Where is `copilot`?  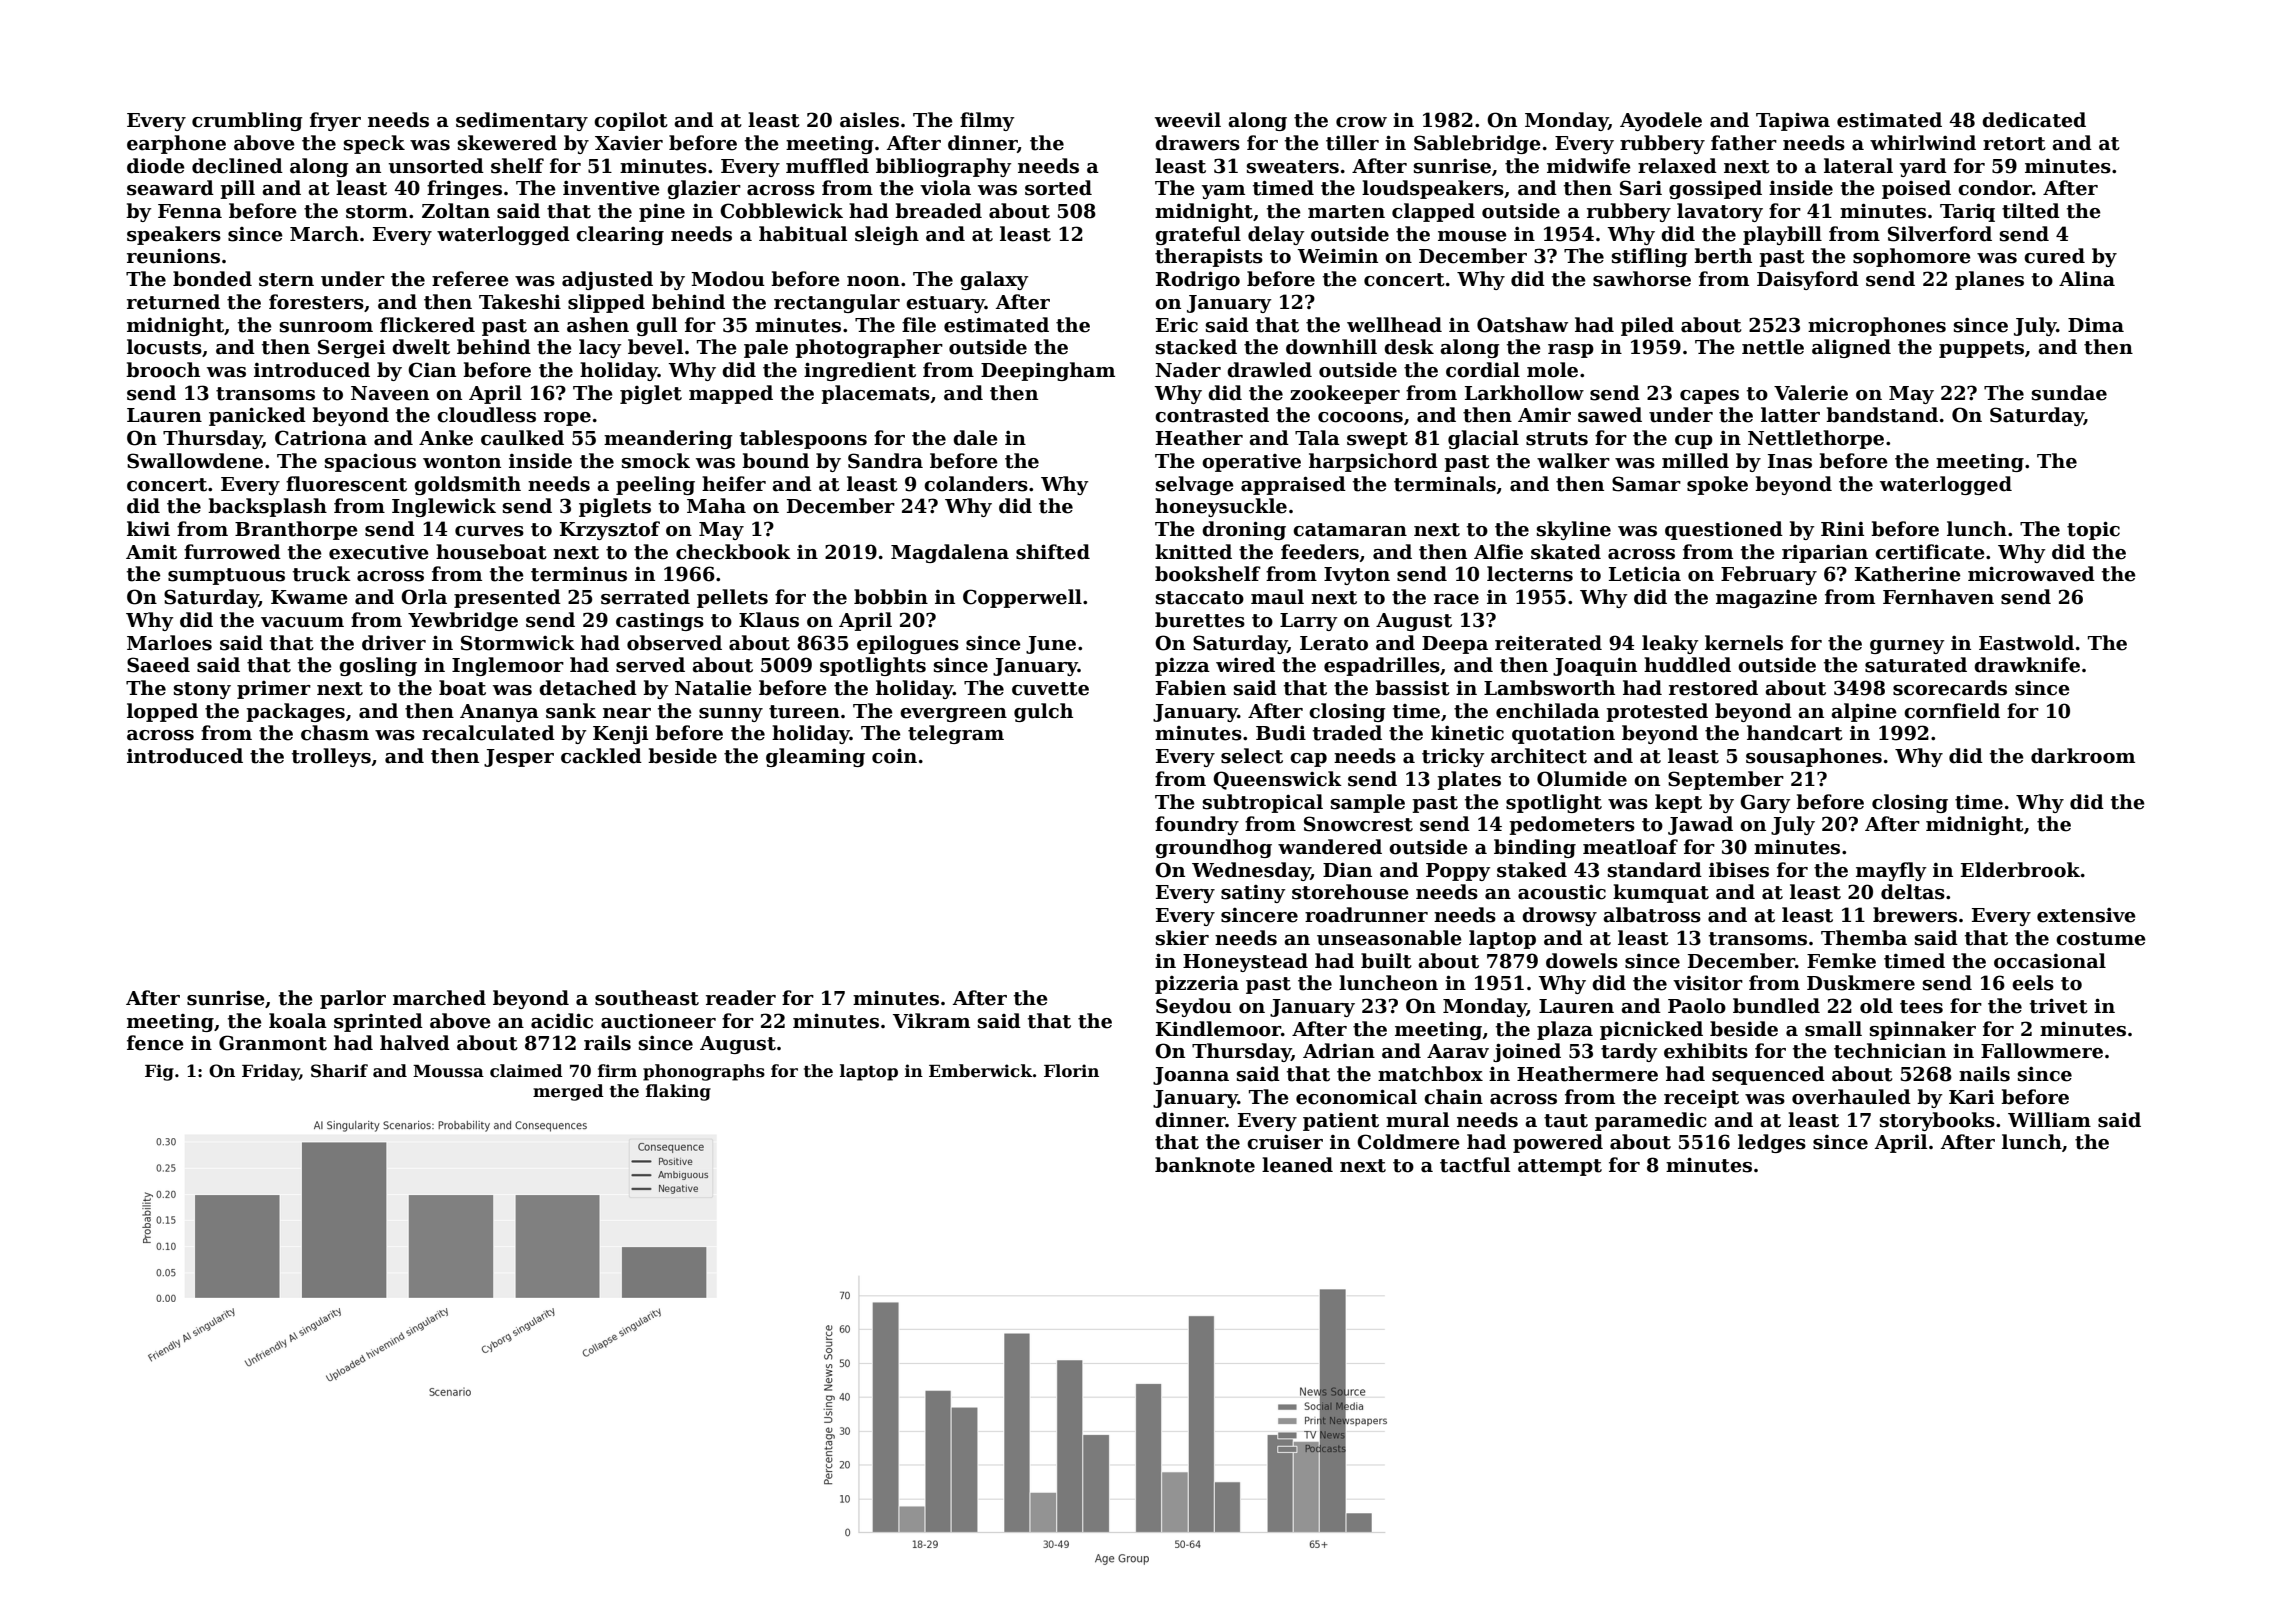 copilot is located at coordinates (631, 121).
